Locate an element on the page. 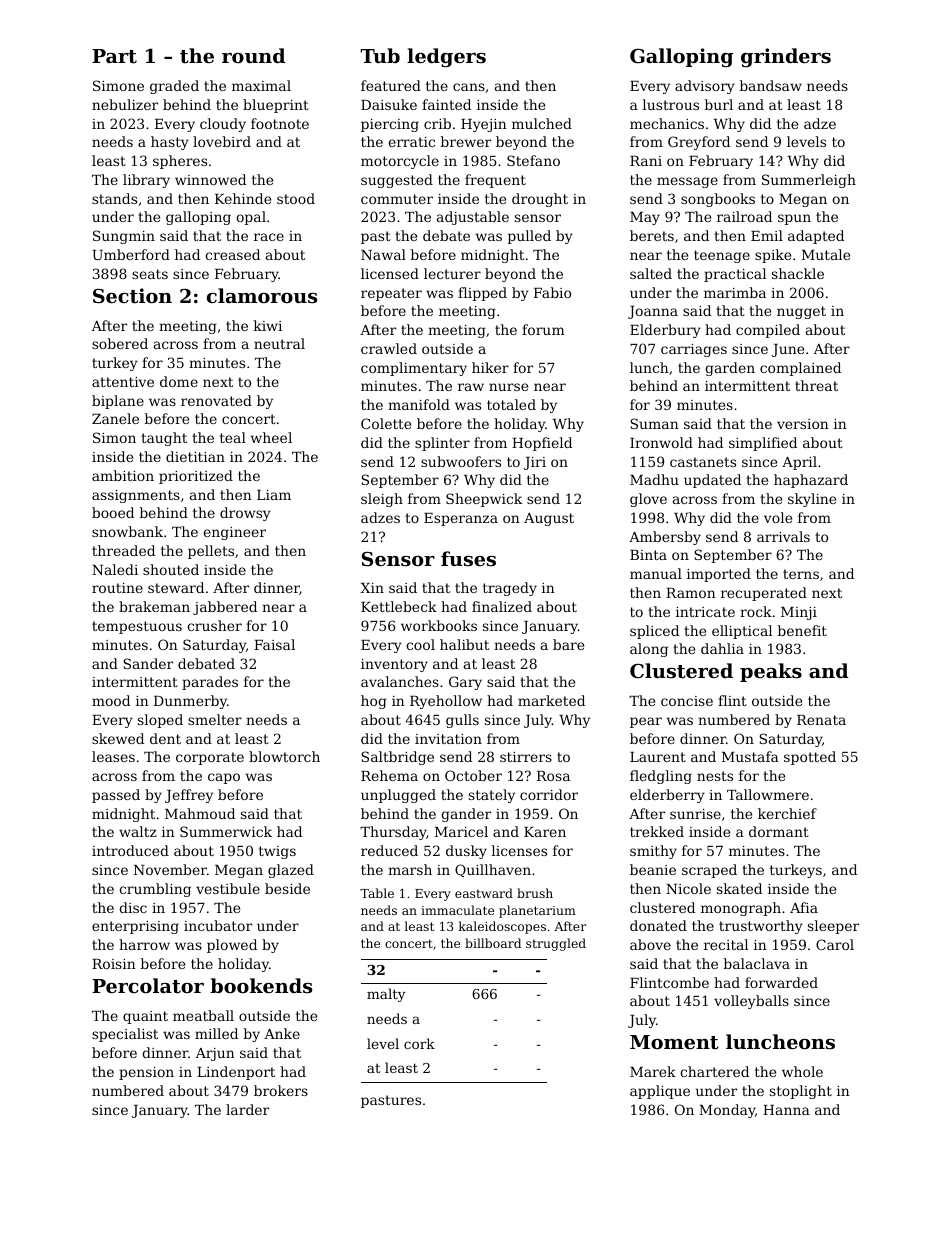  Monday is located at coordinates (727, 1111).
